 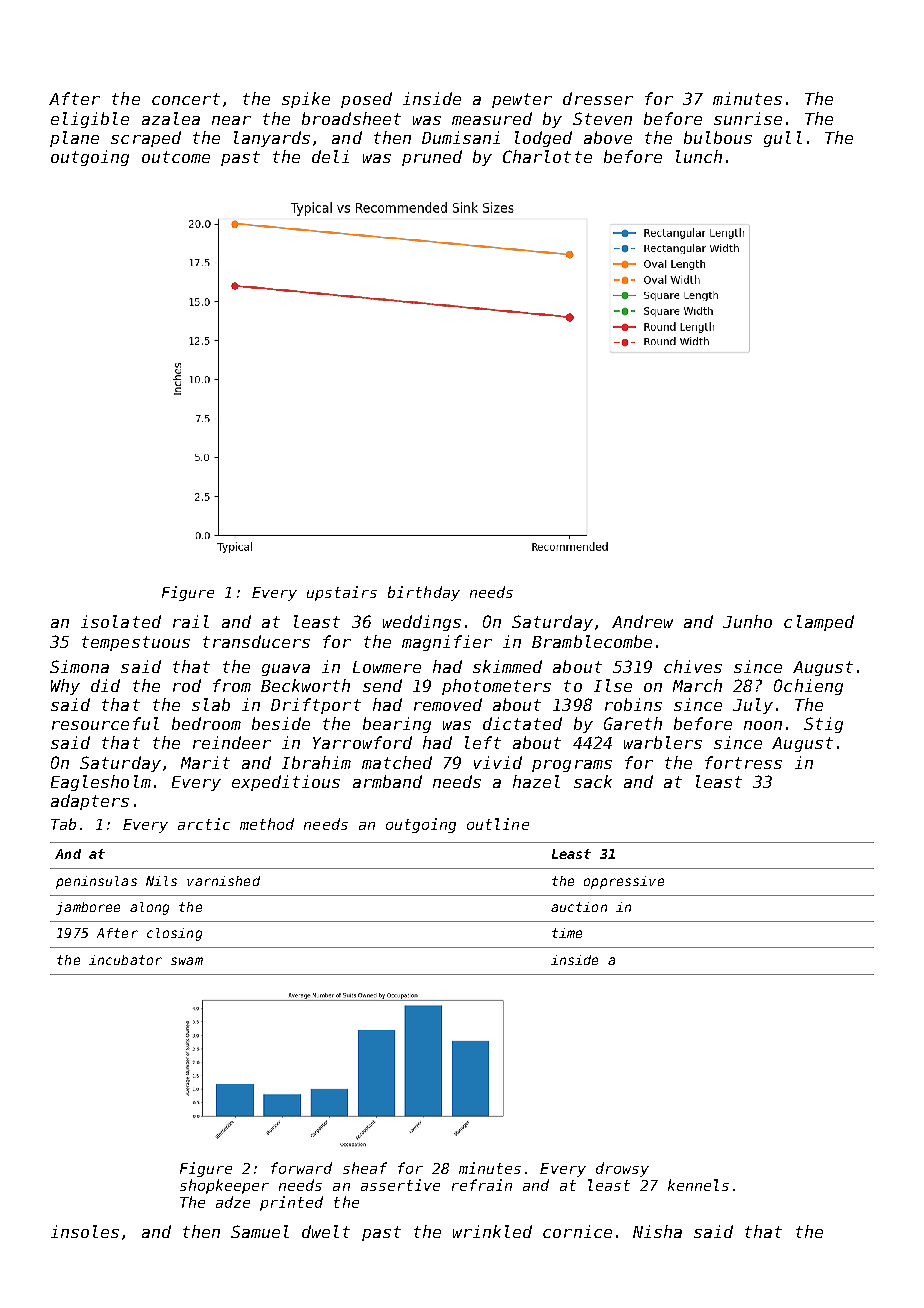 What do you see at coordinates (642, 621) in the page?
I see `Andrew` at bounding box center [642, 621].
